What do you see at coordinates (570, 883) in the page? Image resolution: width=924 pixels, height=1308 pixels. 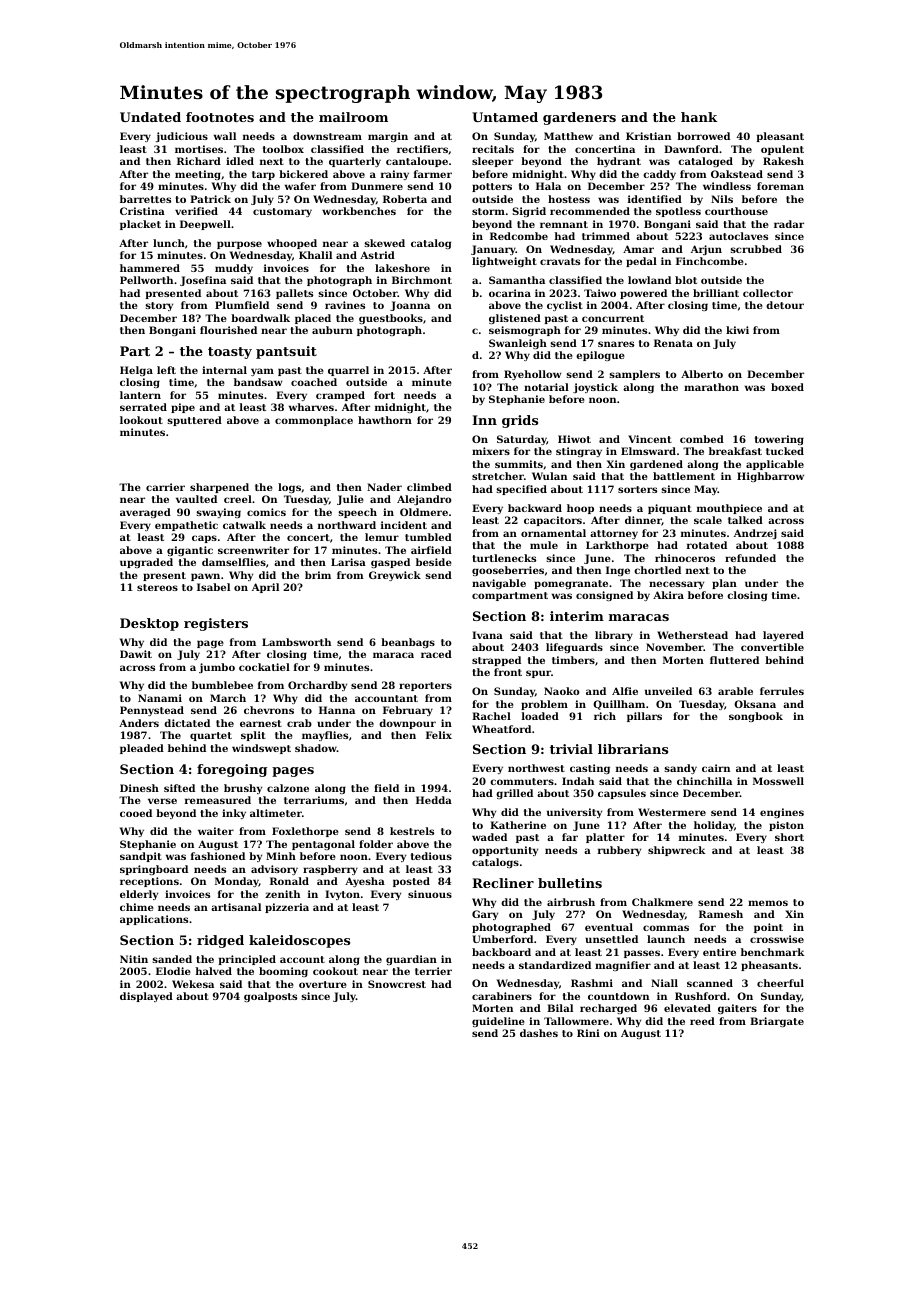 I see `bulletins` at bounding box center [570, 883].
